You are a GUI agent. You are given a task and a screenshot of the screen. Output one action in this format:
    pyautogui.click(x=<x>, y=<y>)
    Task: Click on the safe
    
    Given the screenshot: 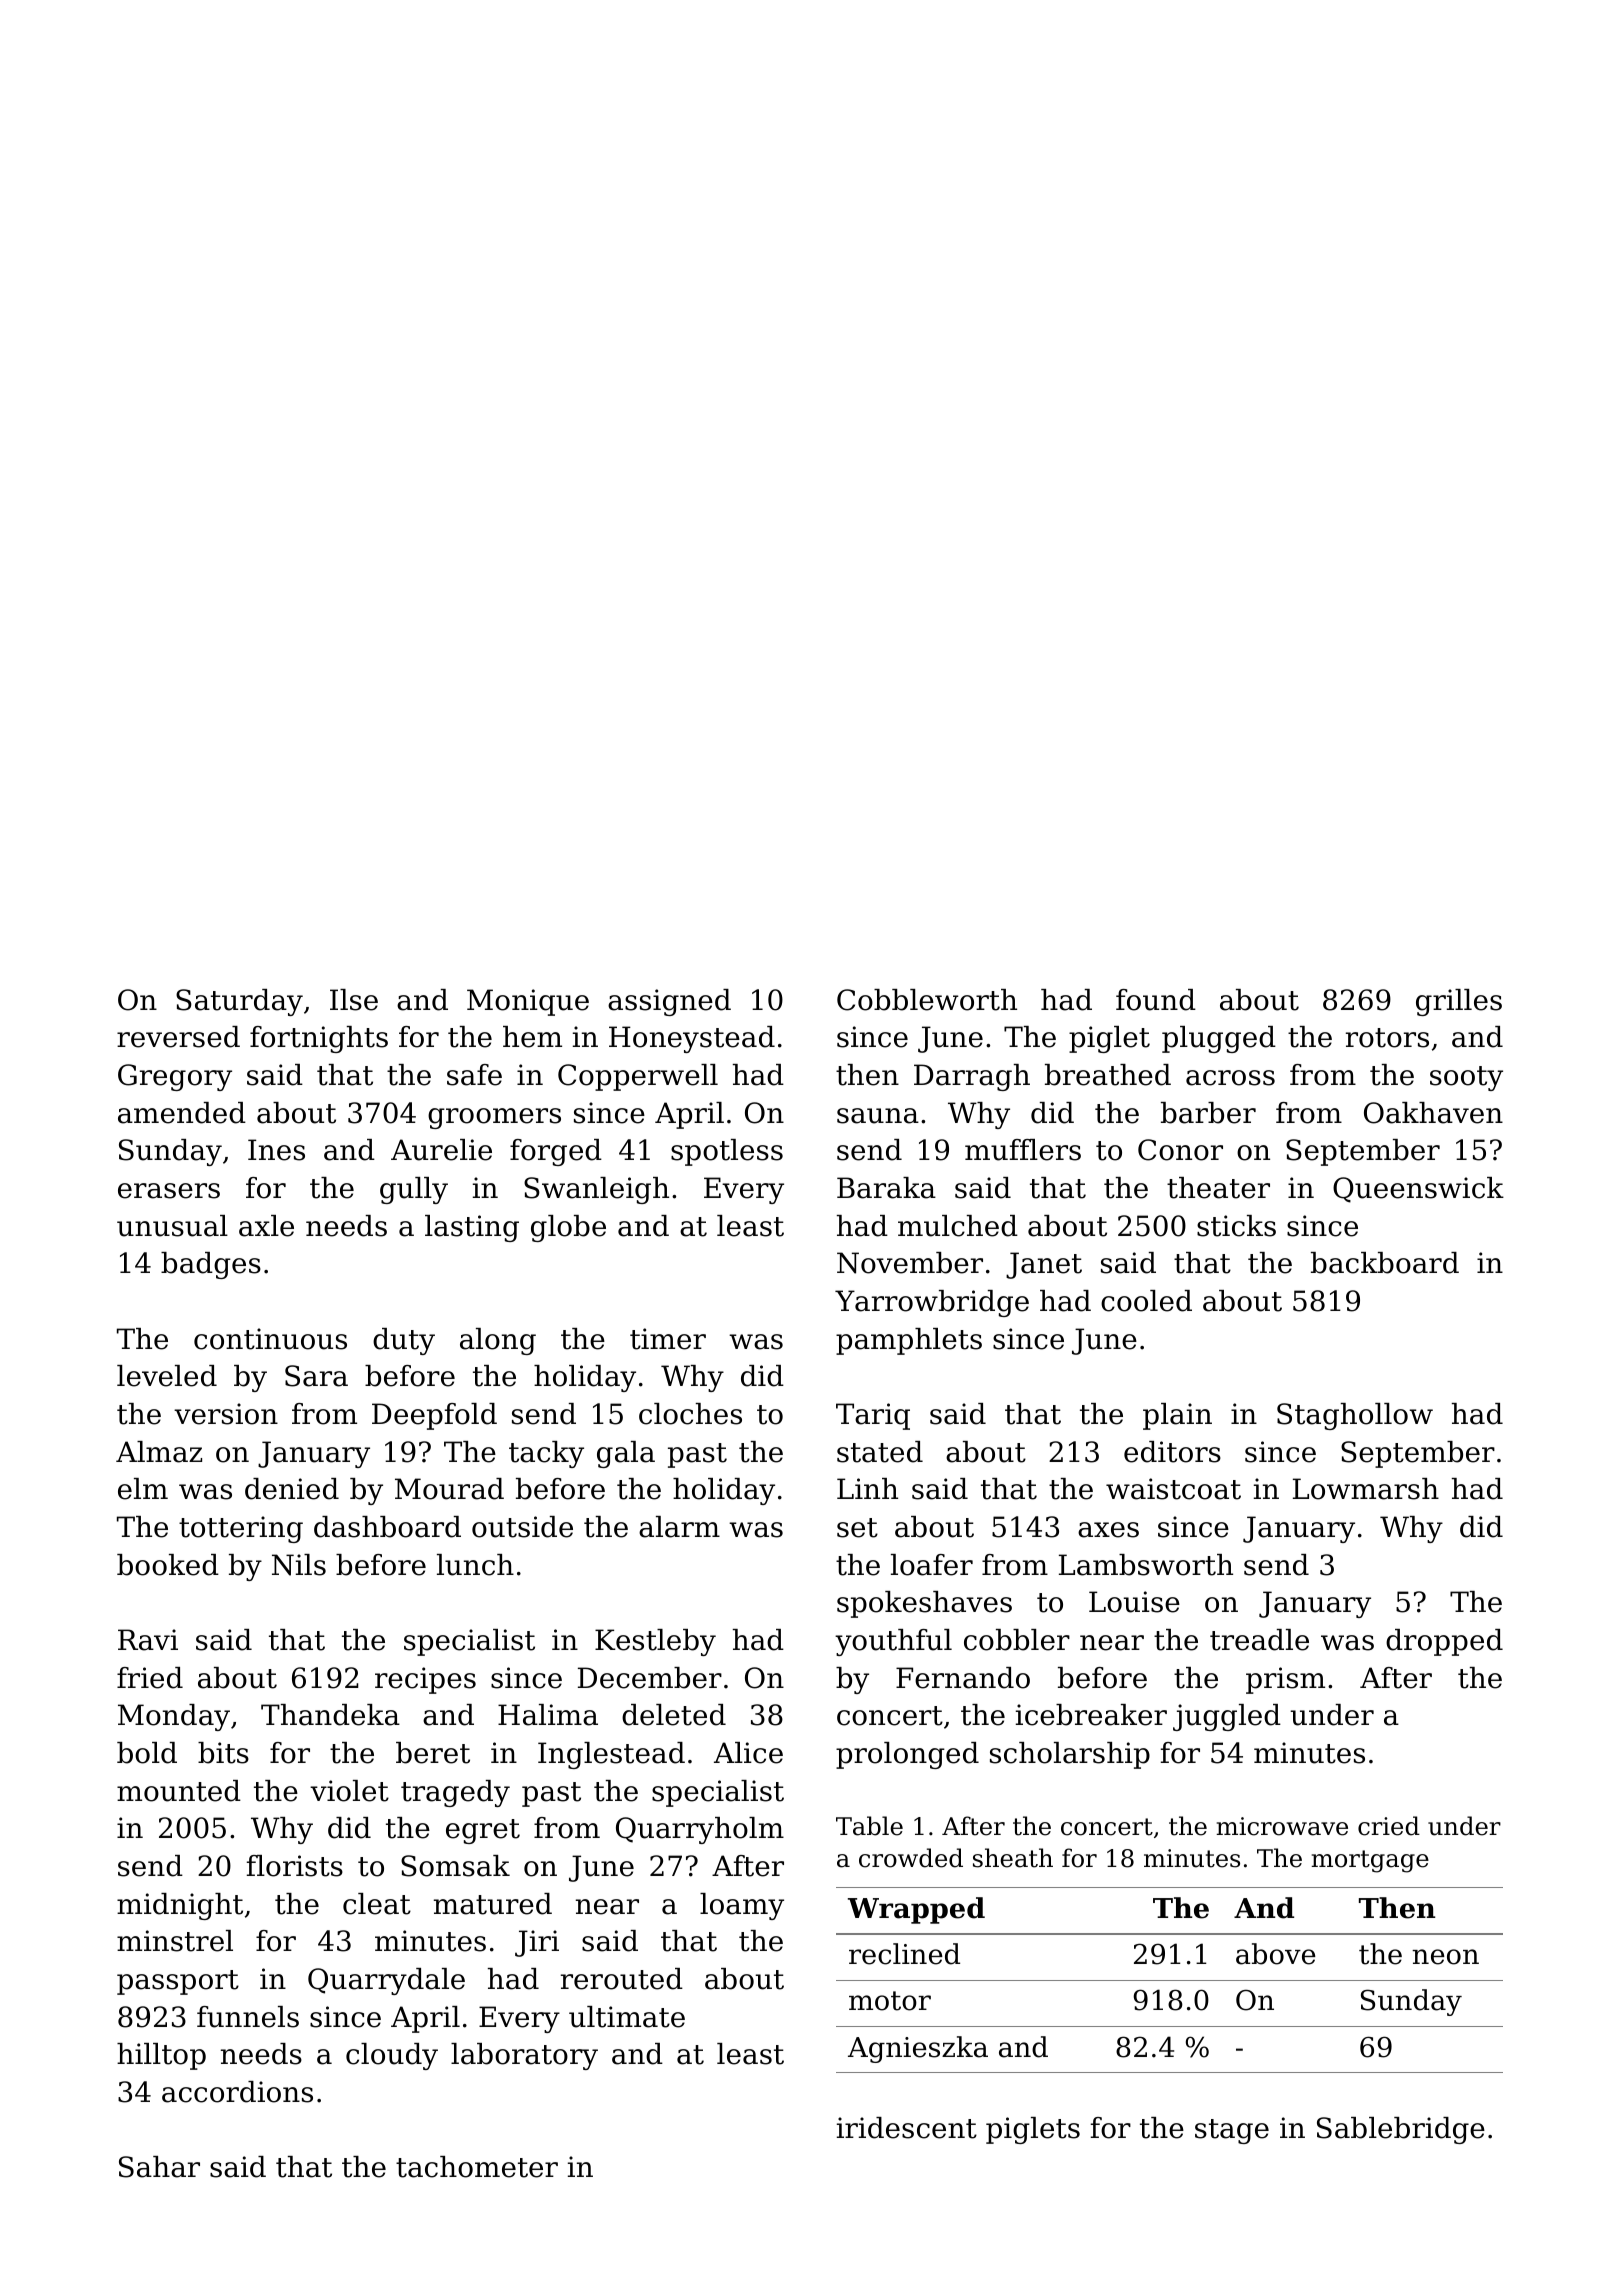 What is the action you would take?
    pyautogui.click(x=474, y=1075)
